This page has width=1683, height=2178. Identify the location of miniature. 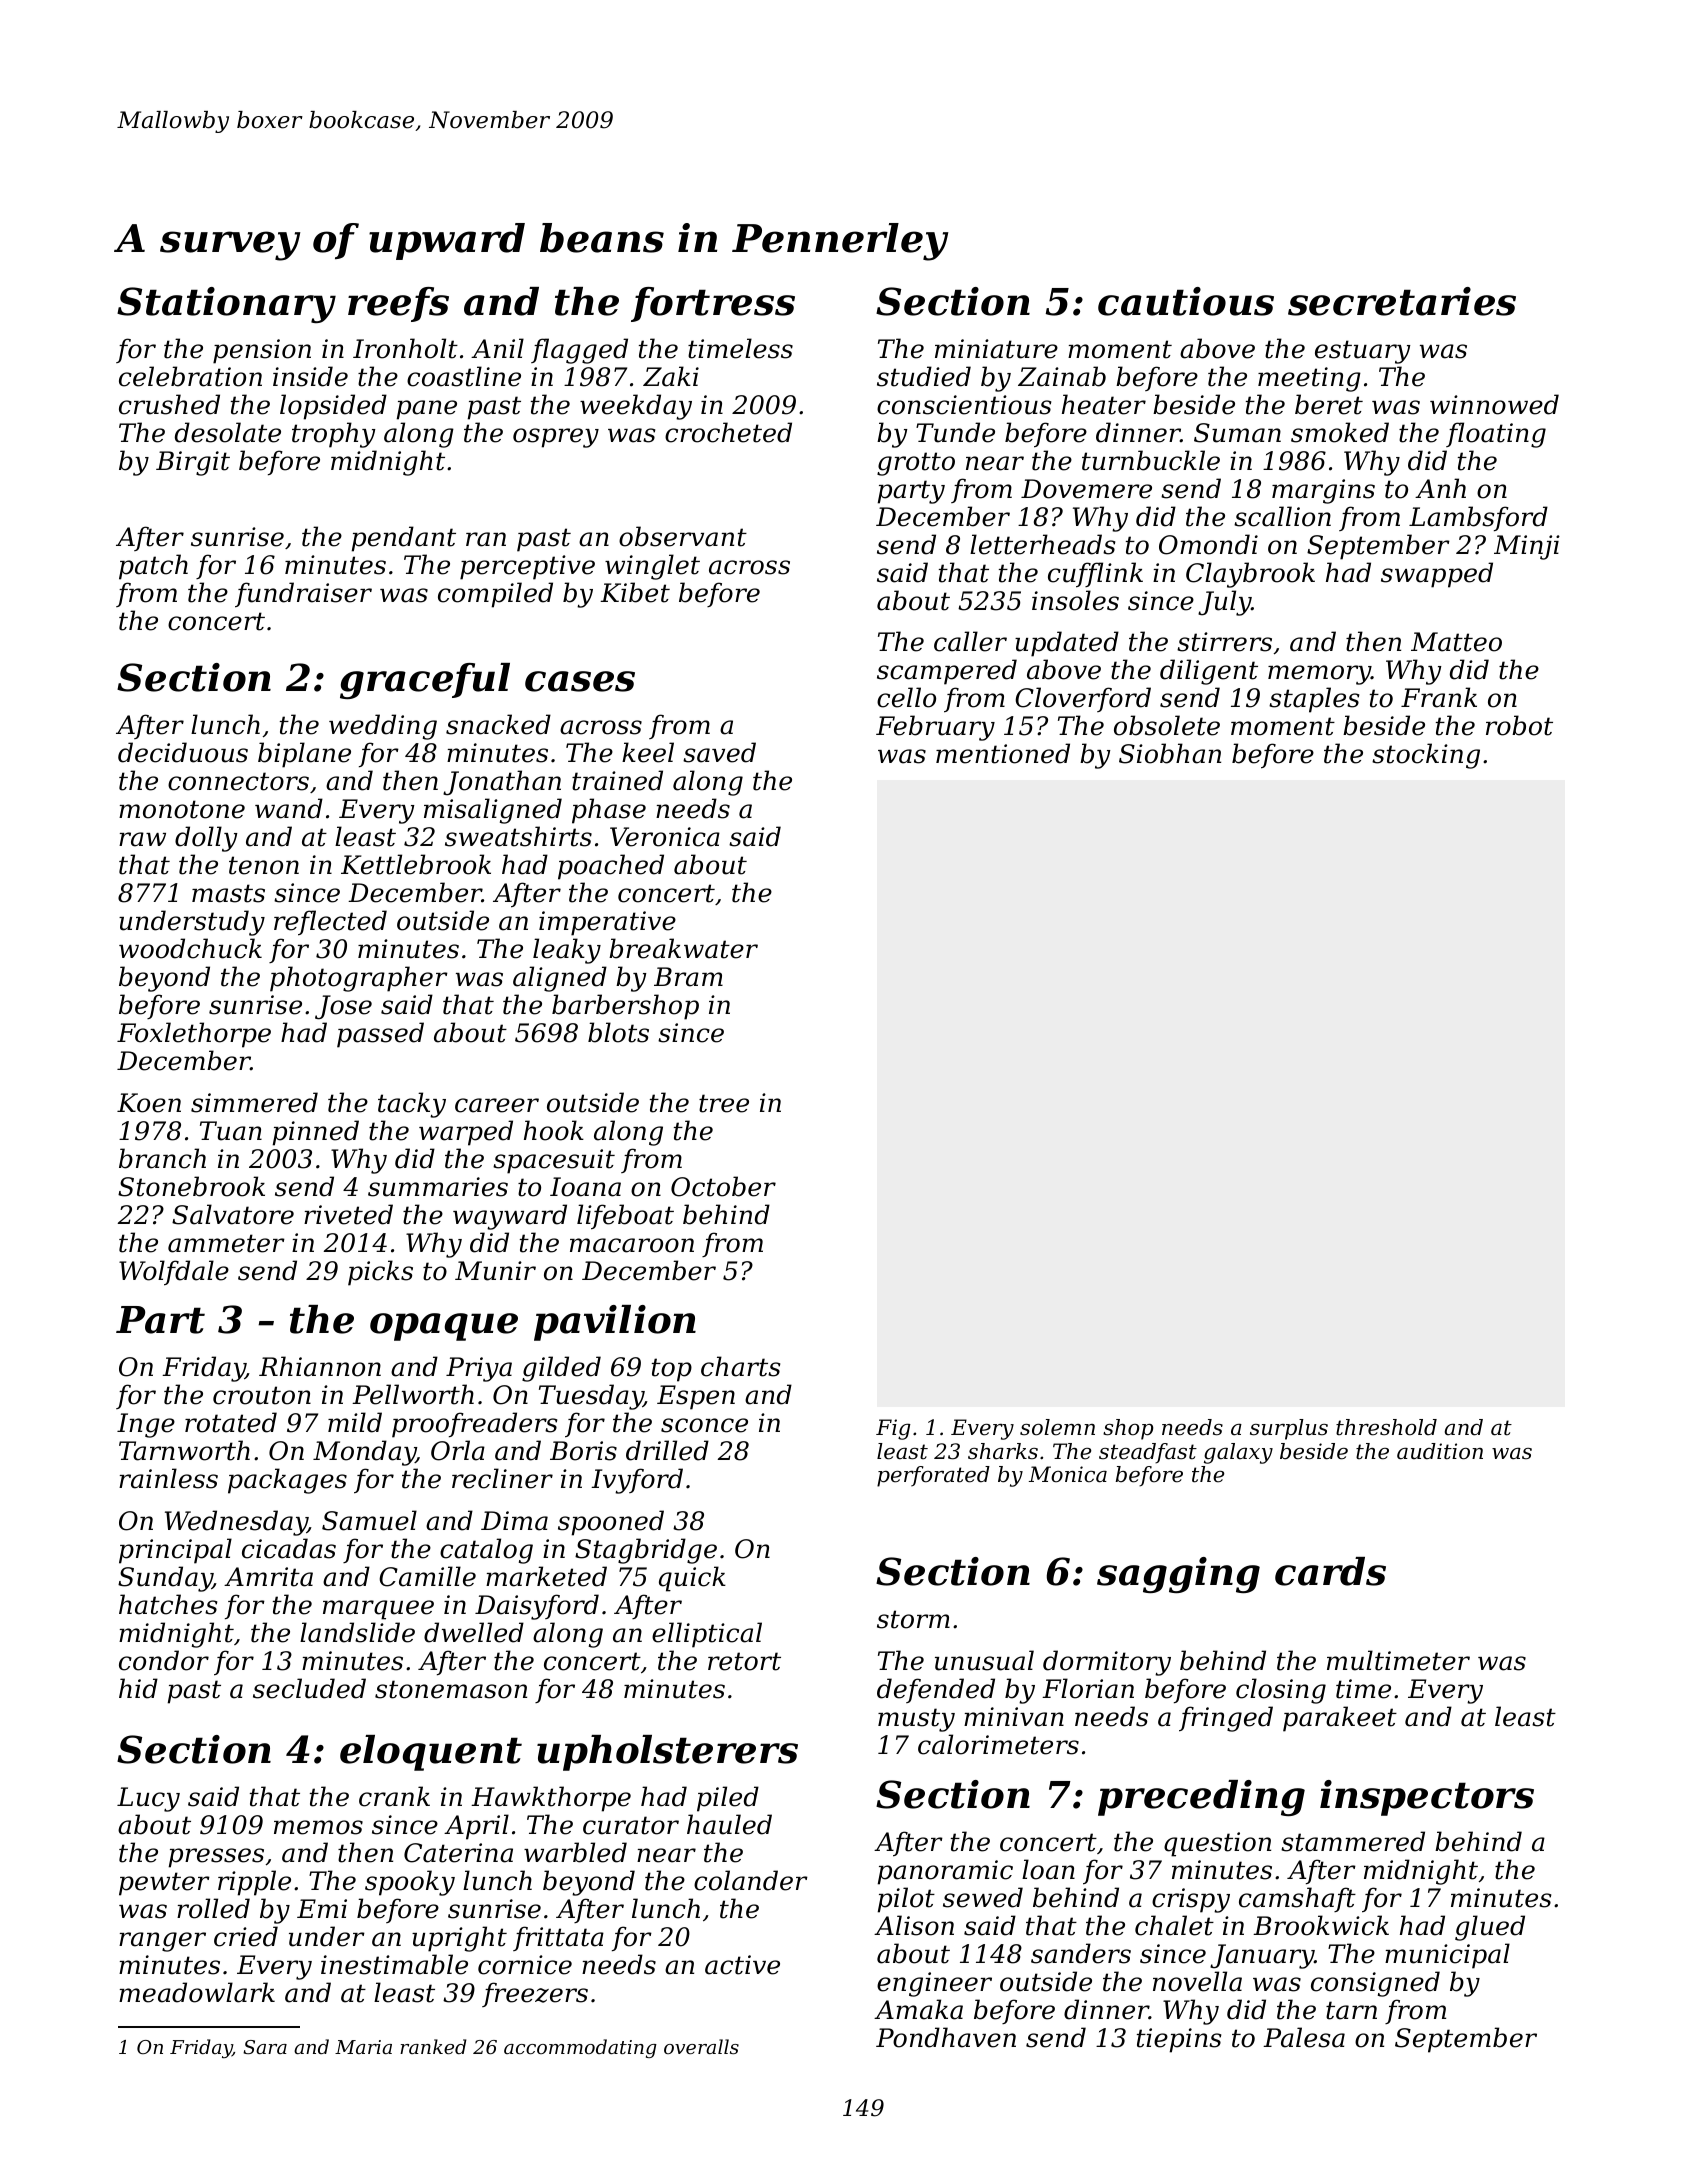
(996, 349).
